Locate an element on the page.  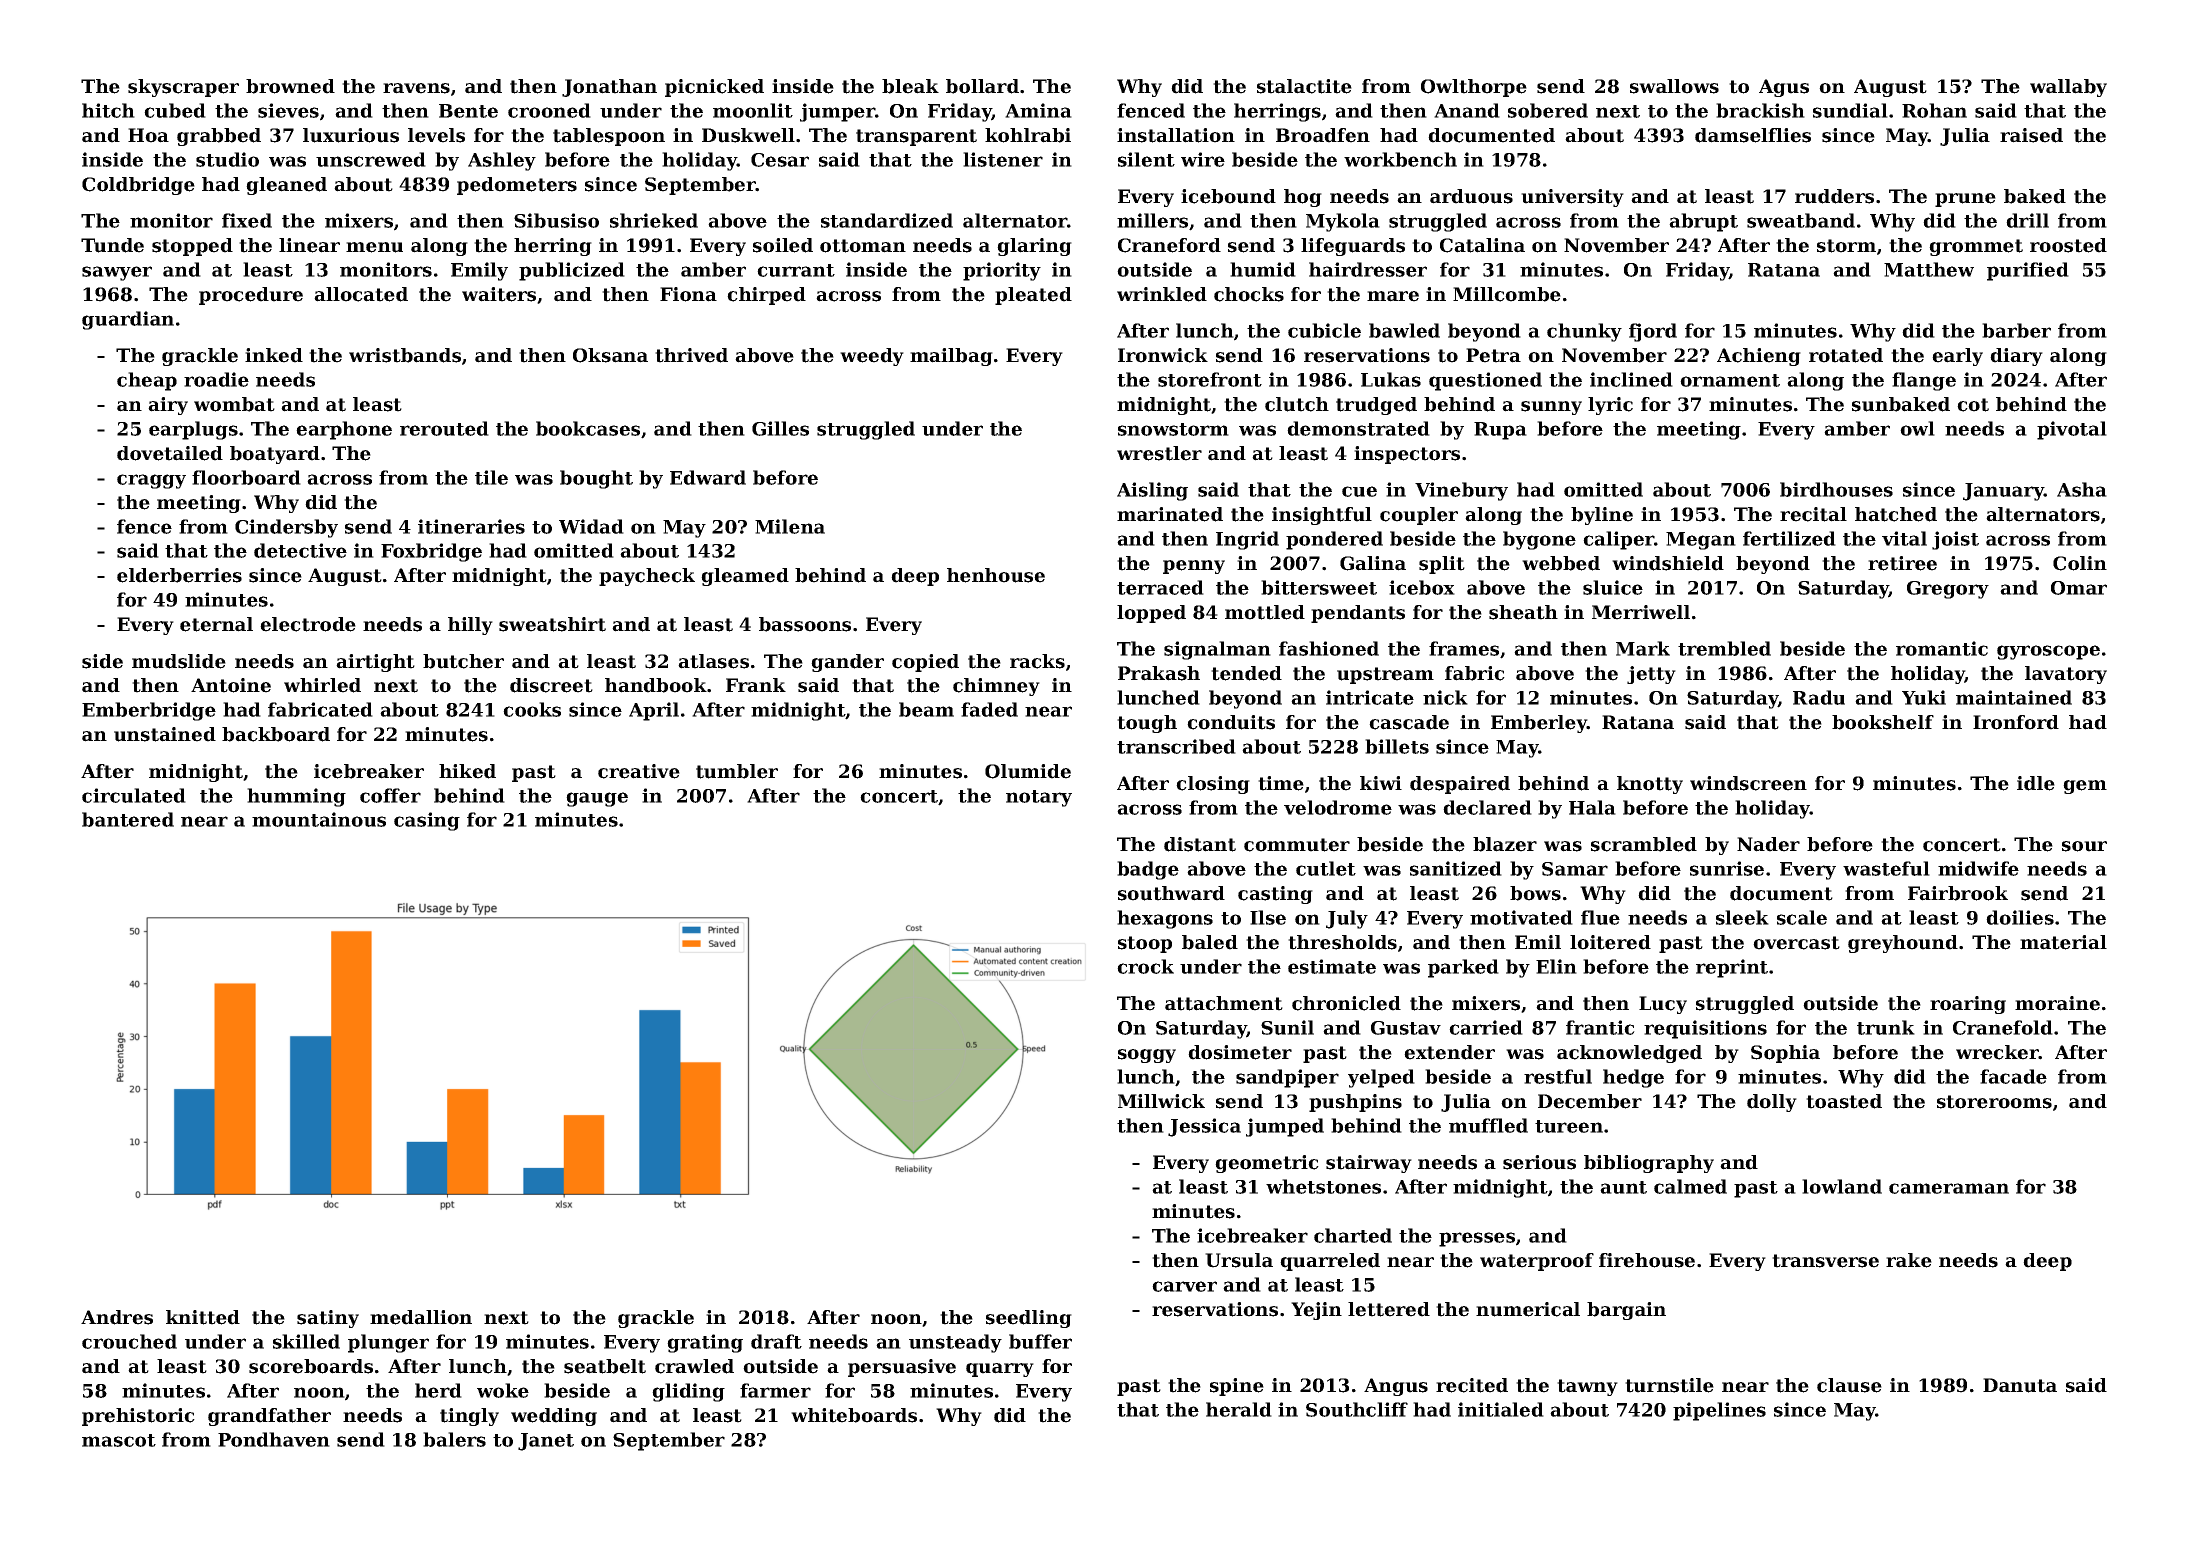
guardian is located at coordinates (128, 320).
